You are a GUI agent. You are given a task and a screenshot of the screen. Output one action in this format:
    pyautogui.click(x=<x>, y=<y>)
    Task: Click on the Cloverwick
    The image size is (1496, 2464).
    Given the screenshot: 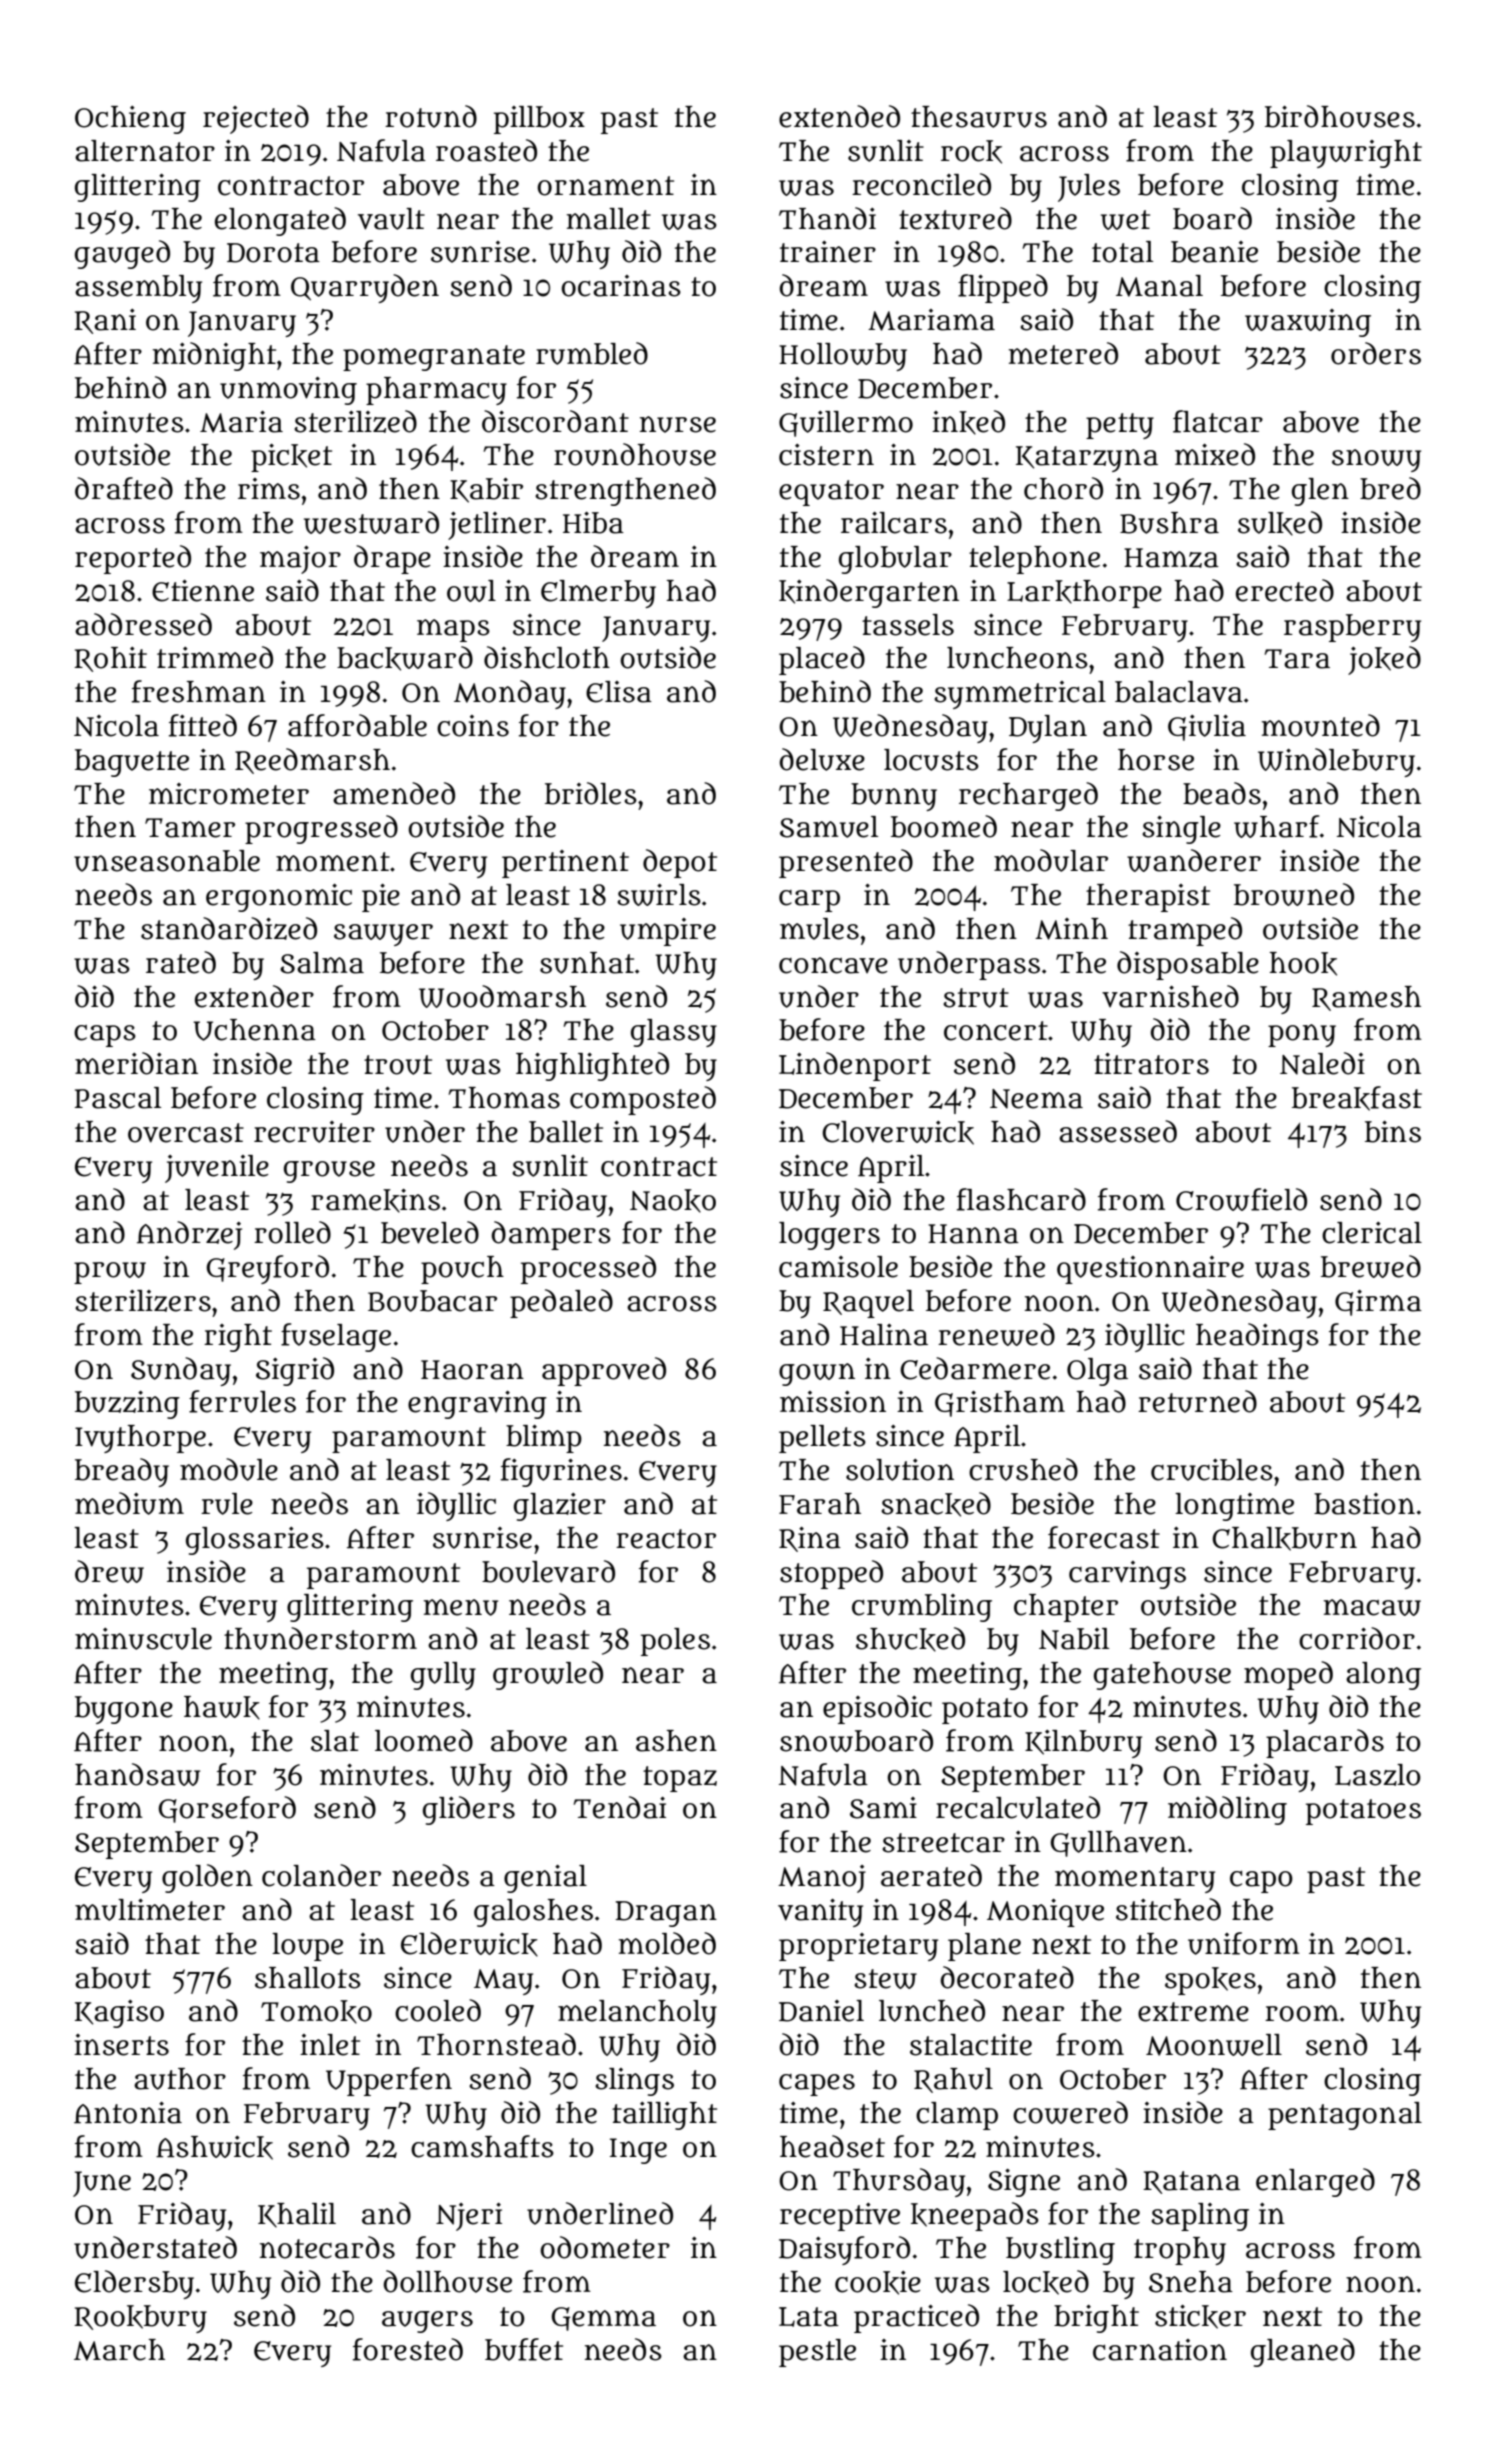 What is the action you would take?
    pyautogui.click(x=898, y=1133)
